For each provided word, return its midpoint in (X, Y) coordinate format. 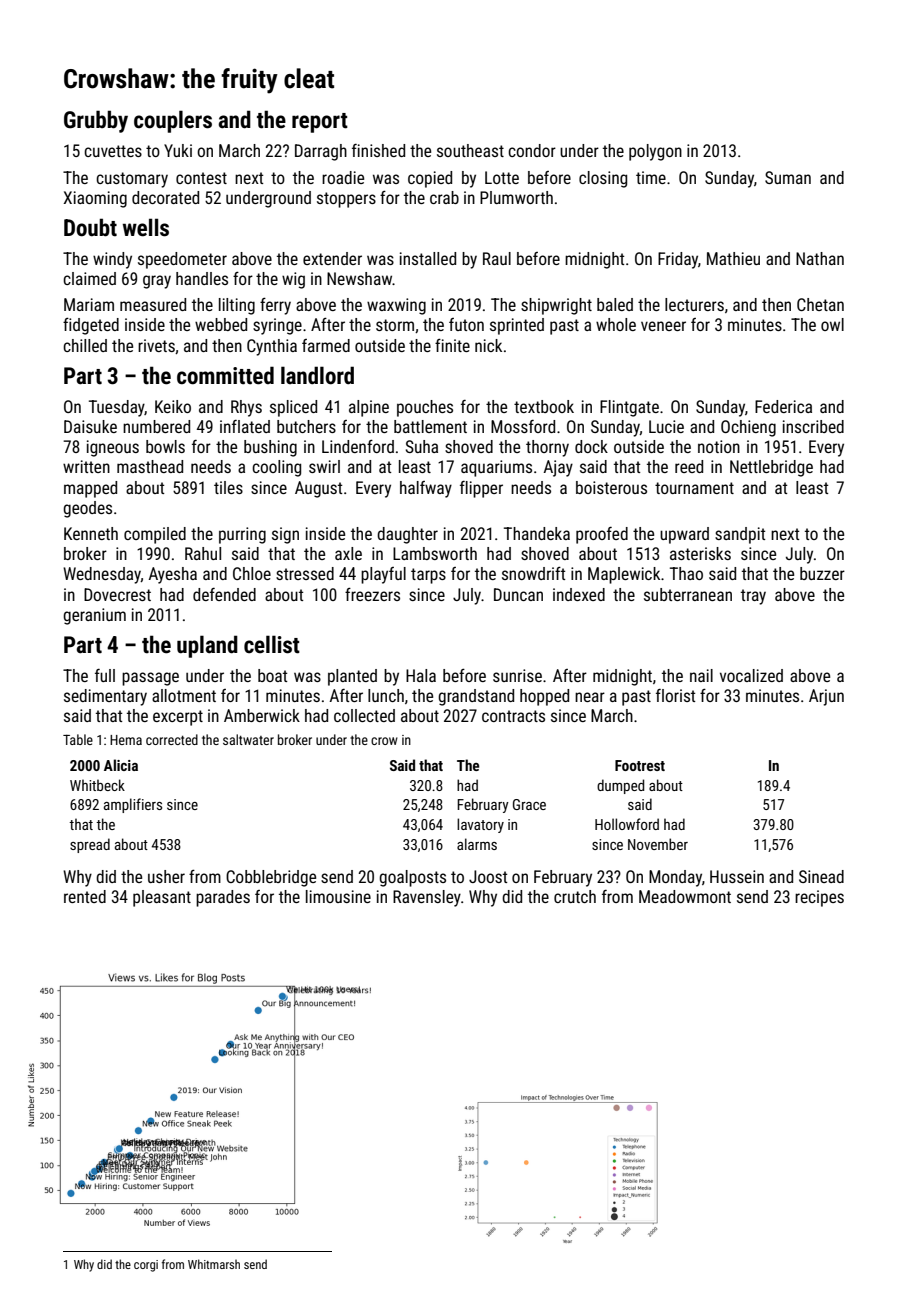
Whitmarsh (214, 1264)
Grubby (96, 121)
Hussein (737, 876)
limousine (338, 896)
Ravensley (427, 898)
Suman (788, 177)
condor (532, 150)
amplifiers (133, 805)
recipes (819, 898)
